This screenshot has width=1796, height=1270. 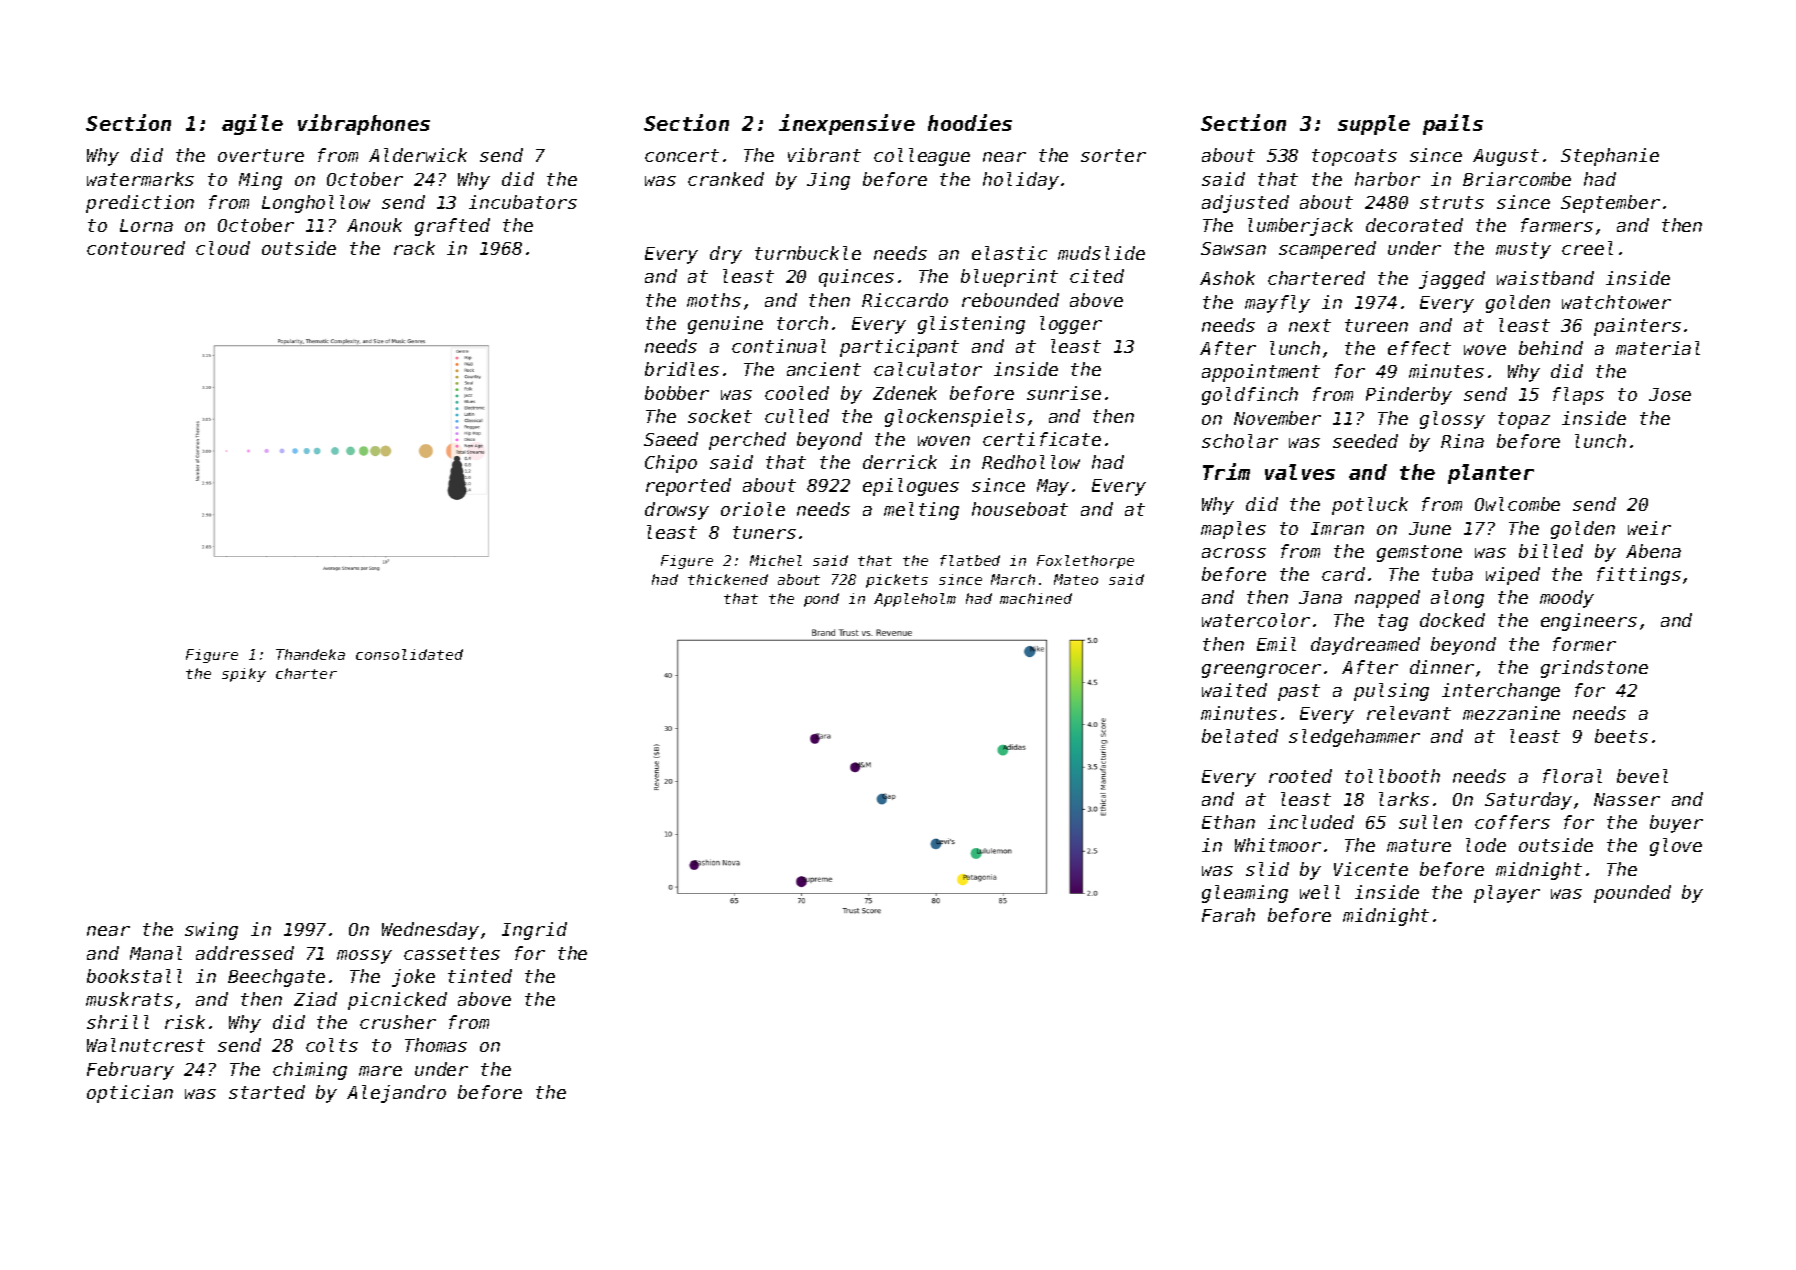 I want to click on sorter, so click(x=1113, y=155).
